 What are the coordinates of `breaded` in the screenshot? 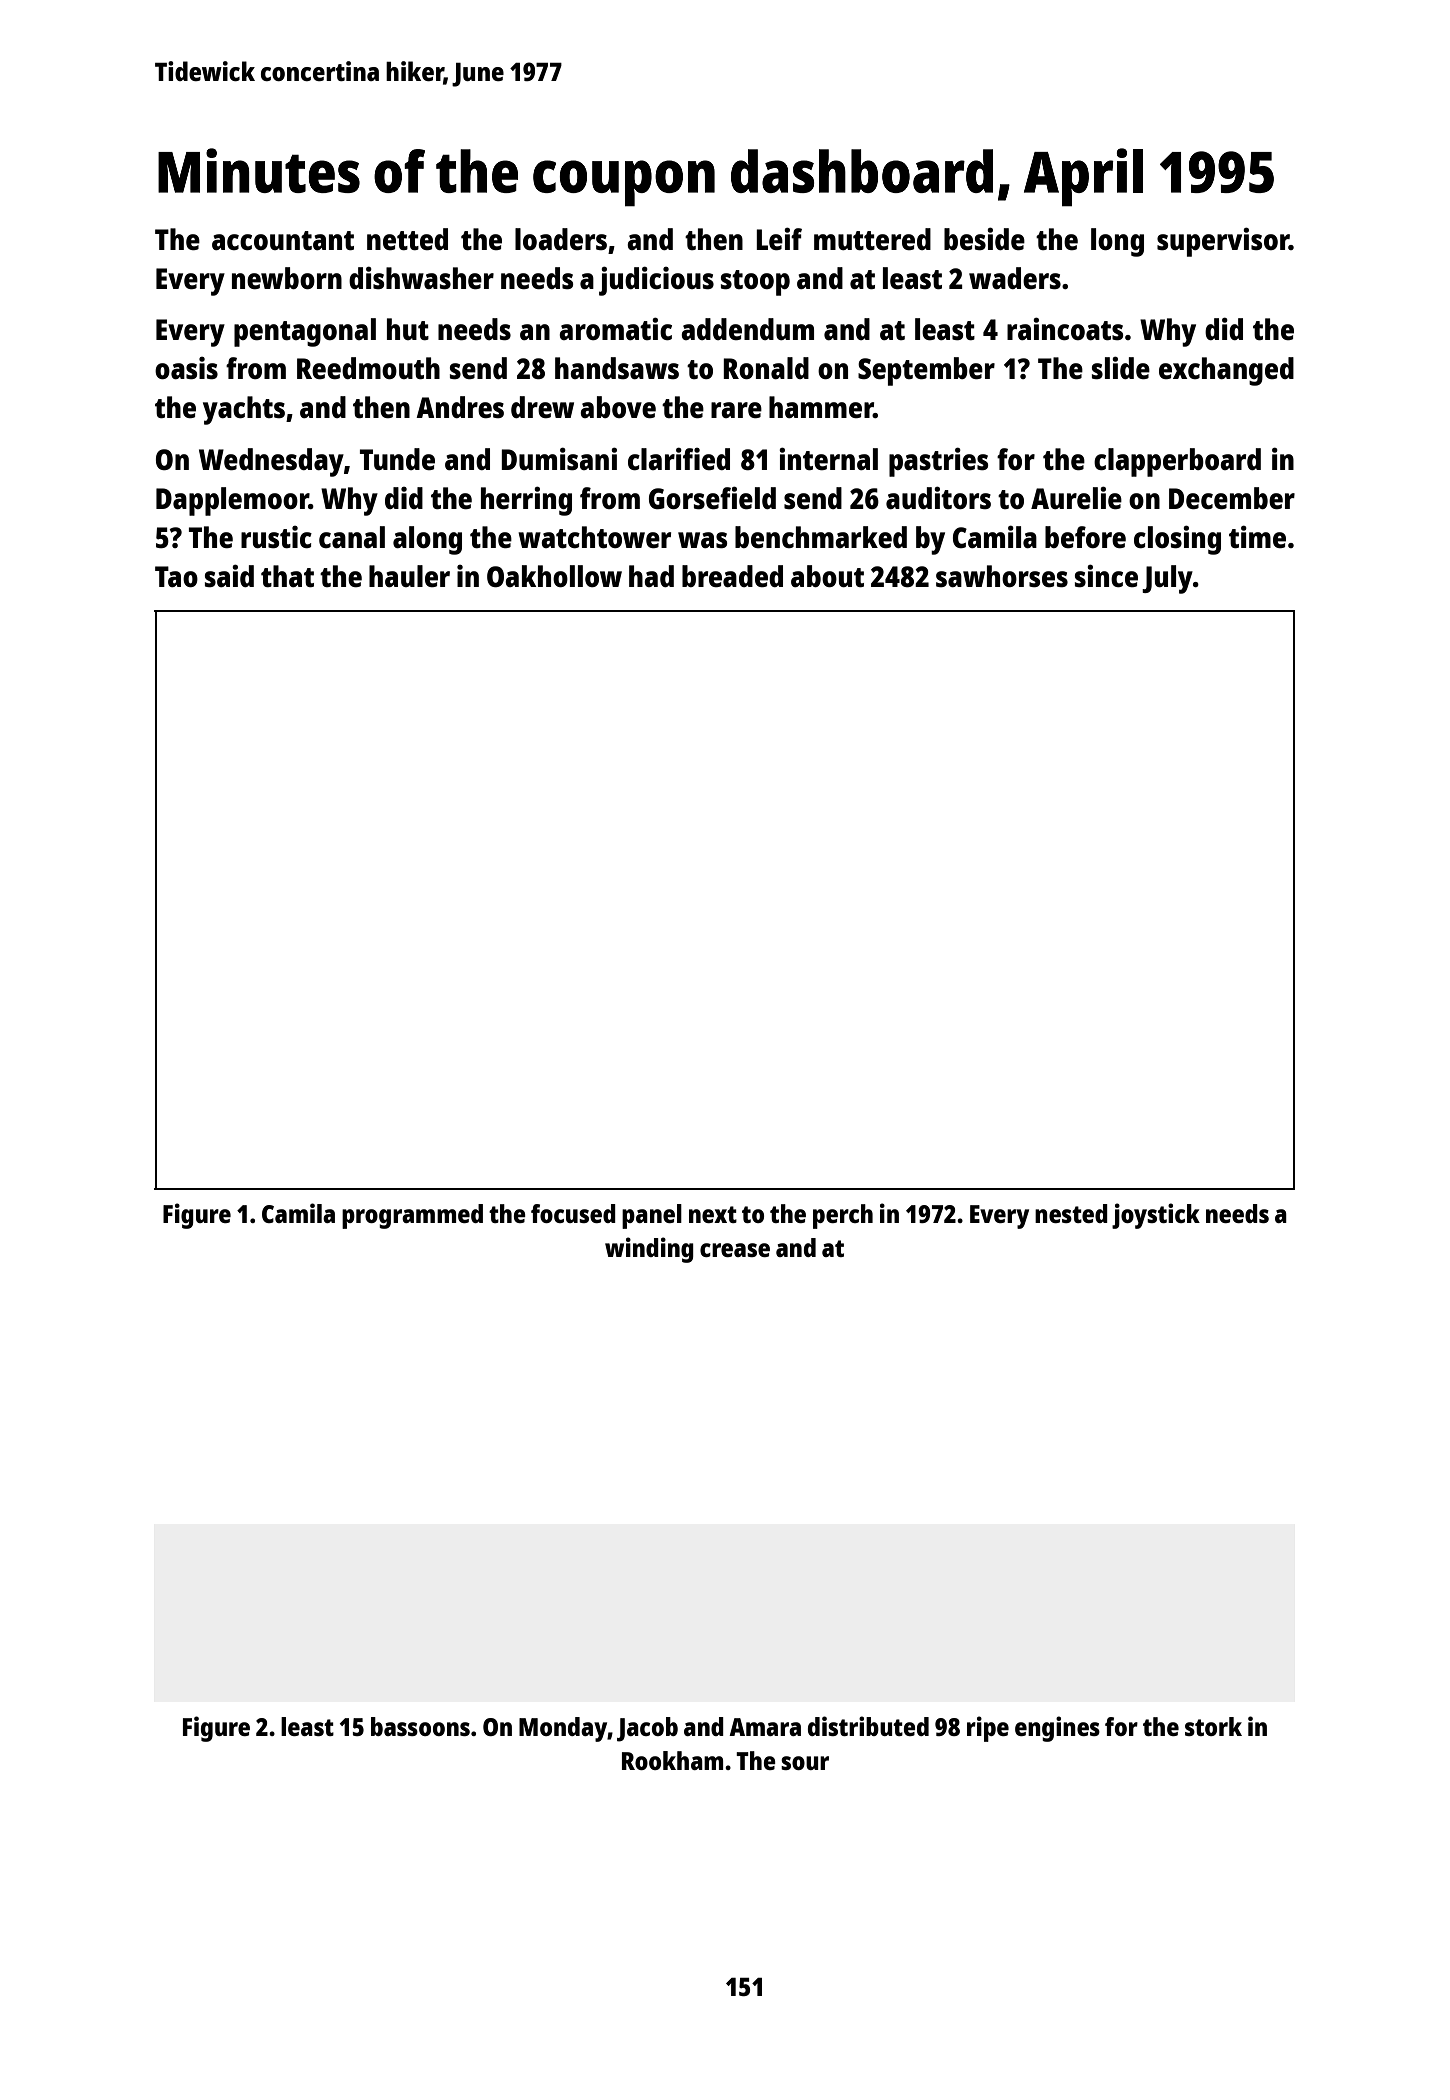 It's located at (732, 576).
